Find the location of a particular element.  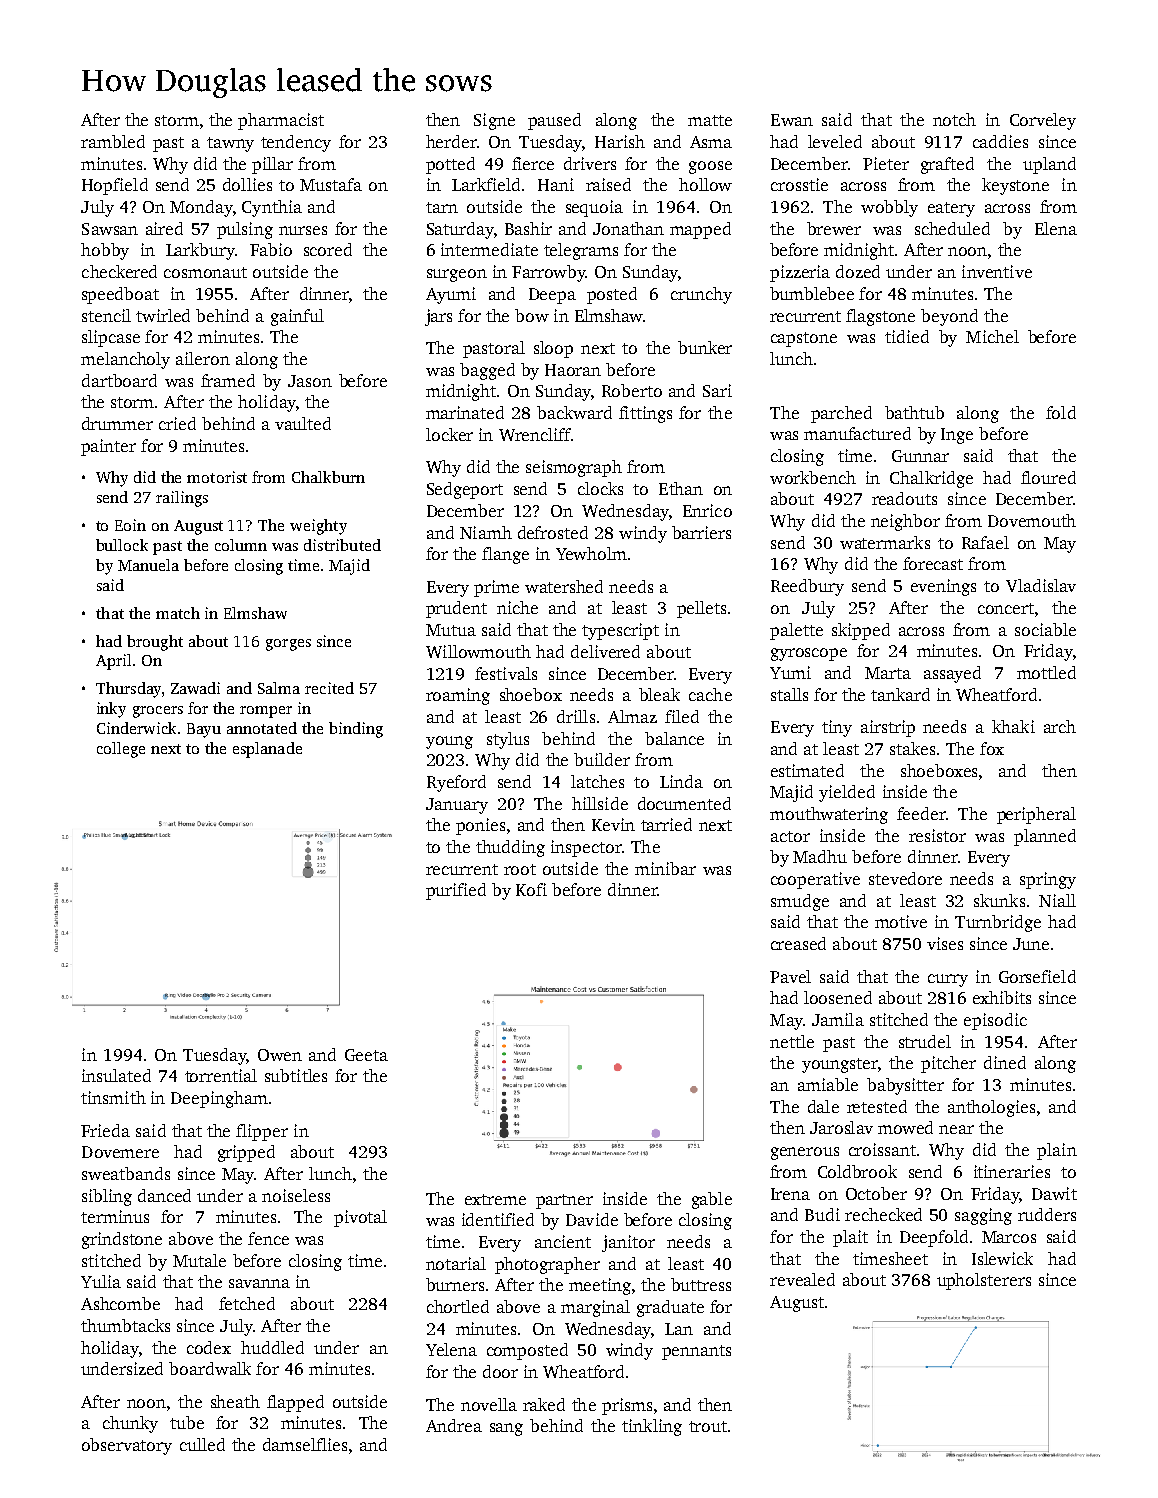

college is located at coordinates (121, 750).
